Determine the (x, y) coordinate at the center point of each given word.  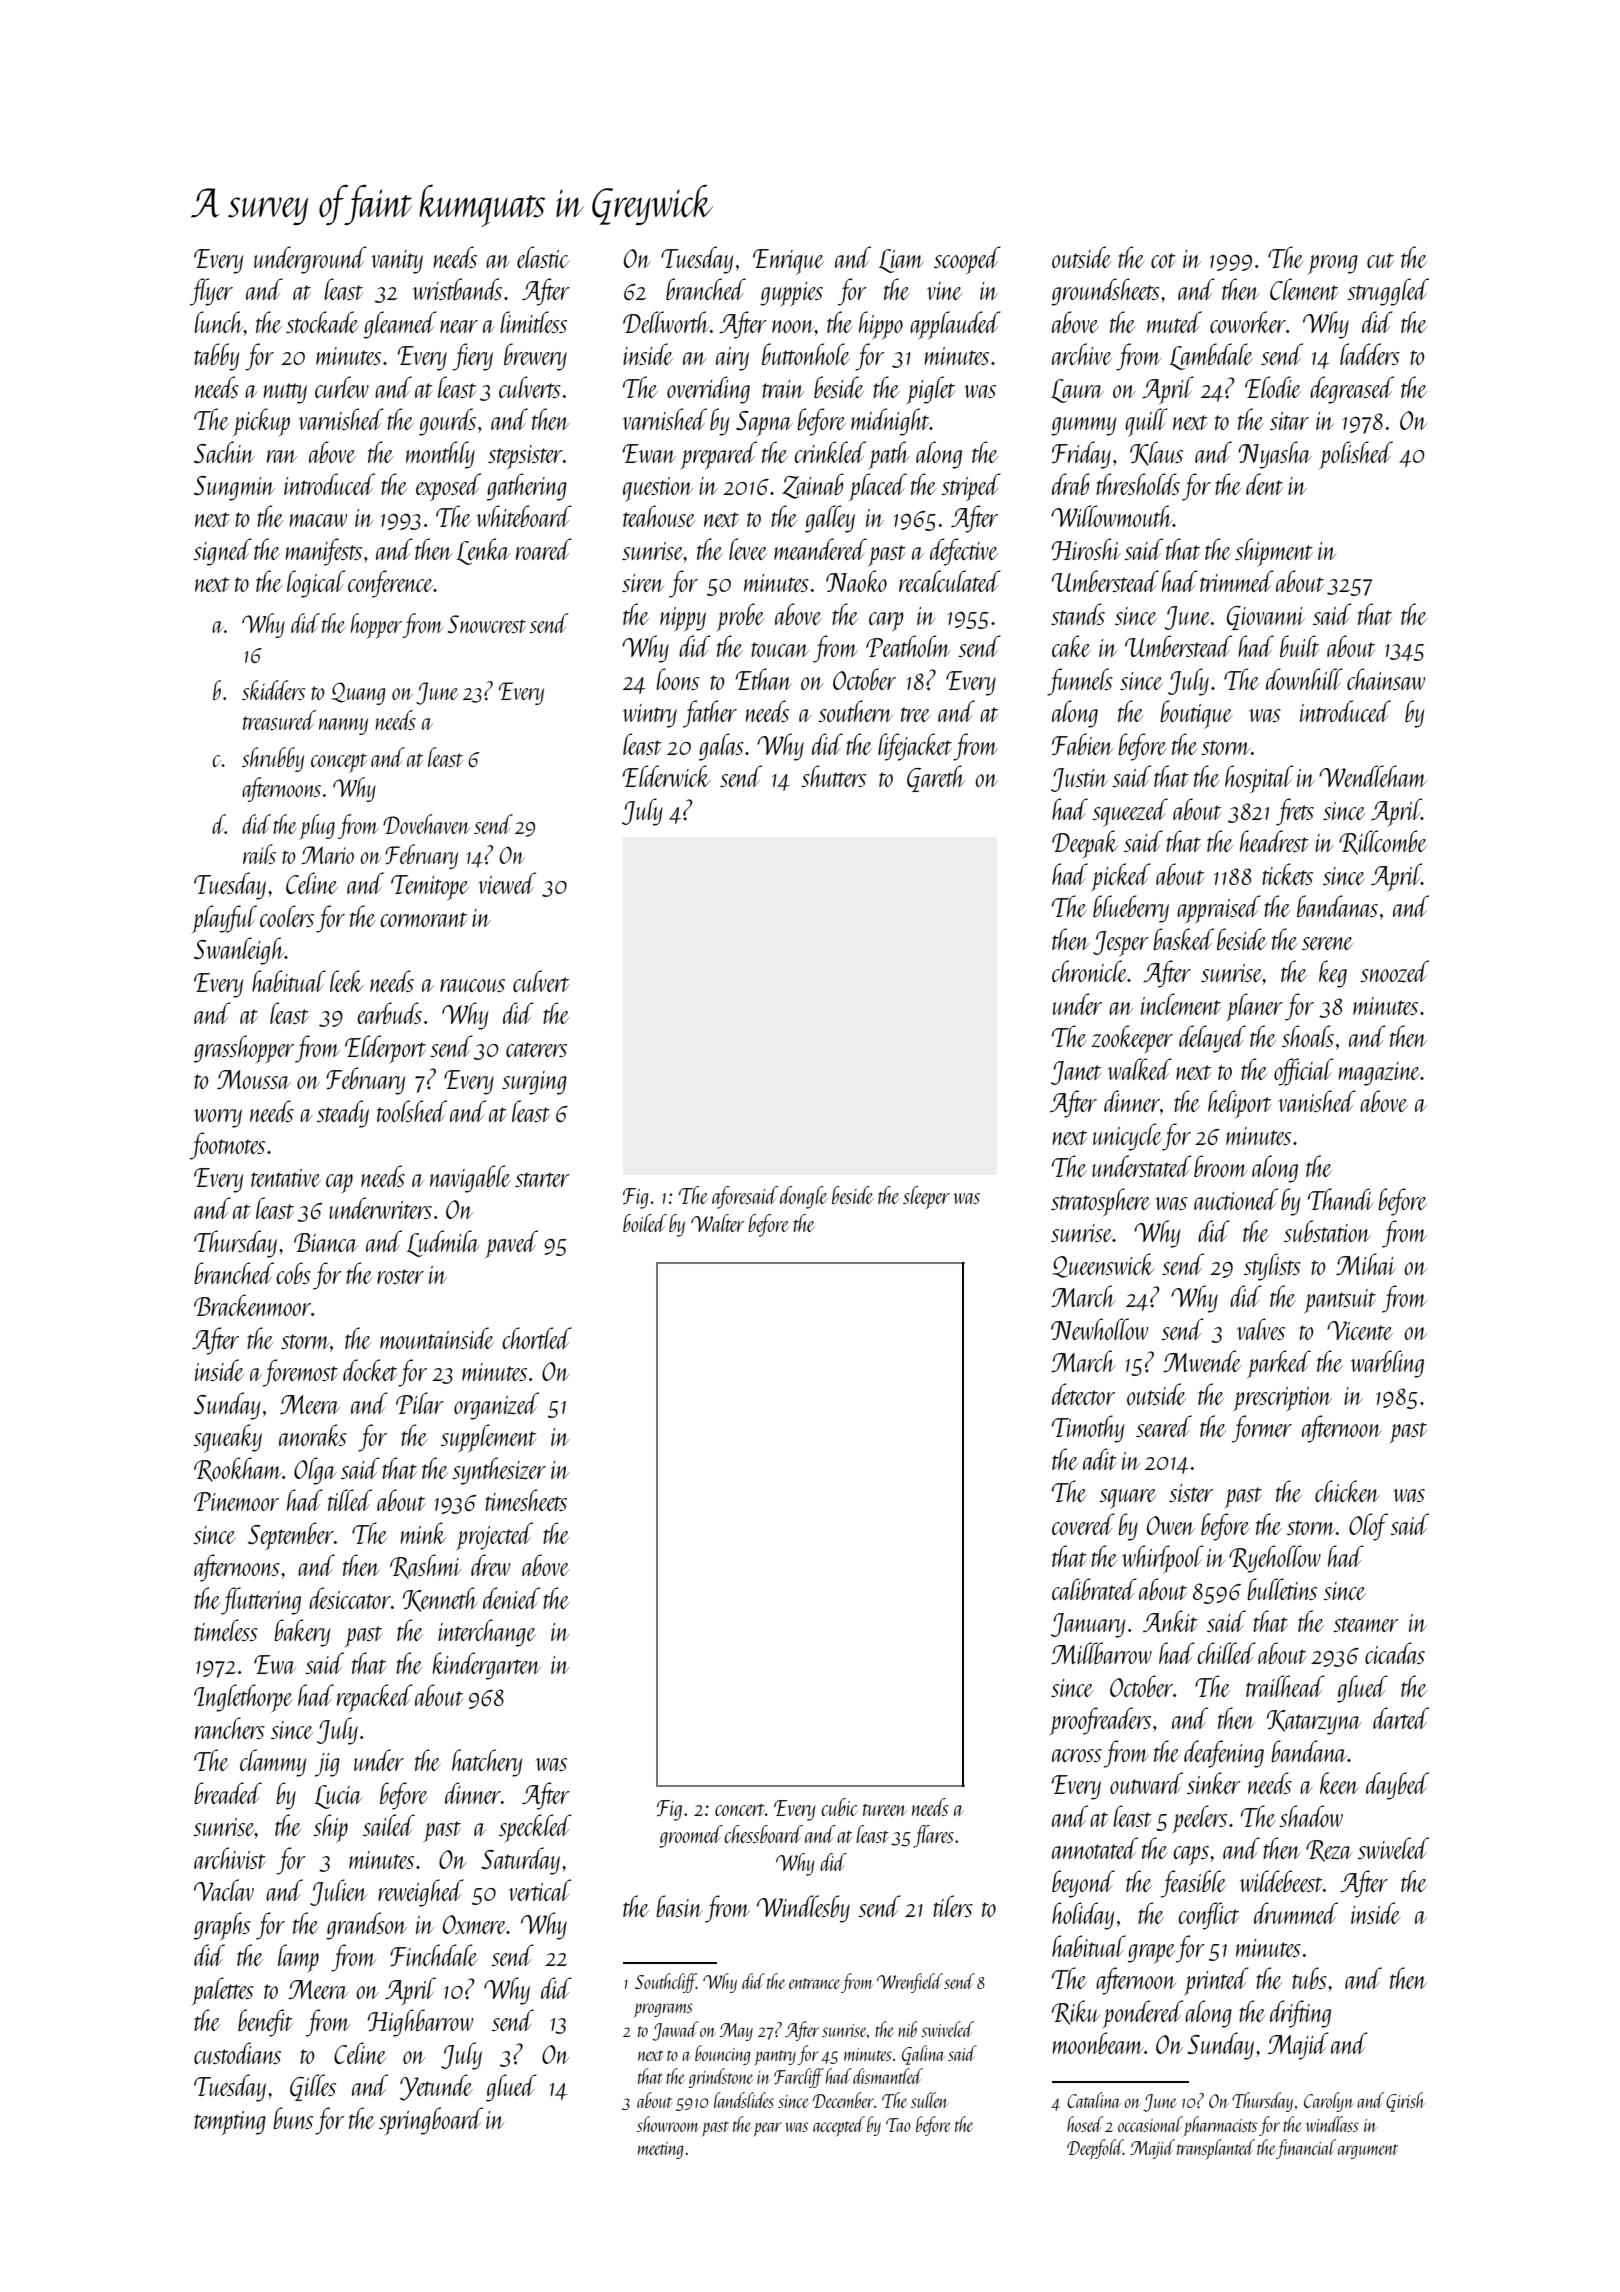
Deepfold (1095, 2149)
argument (1368, 2151)
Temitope (430, 888)
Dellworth (666, 322)
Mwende (1202, 1361)
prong (1333, 264)
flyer (211, 292)
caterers (536, 1049)
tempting (230, 2123)
